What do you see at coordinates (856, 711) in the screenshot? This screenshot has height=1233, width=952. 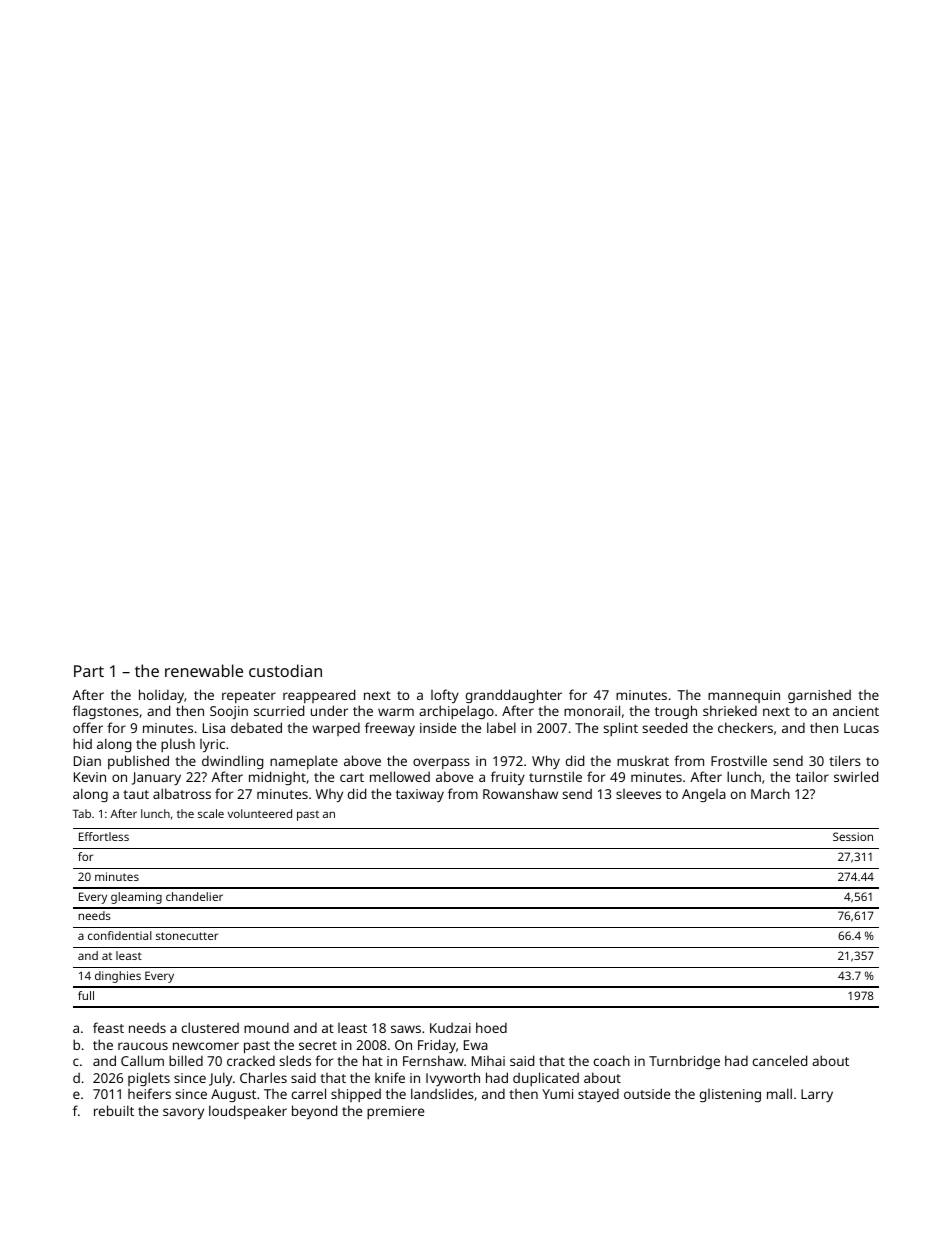 I see `ancient` at bounding box center [856, 711].
